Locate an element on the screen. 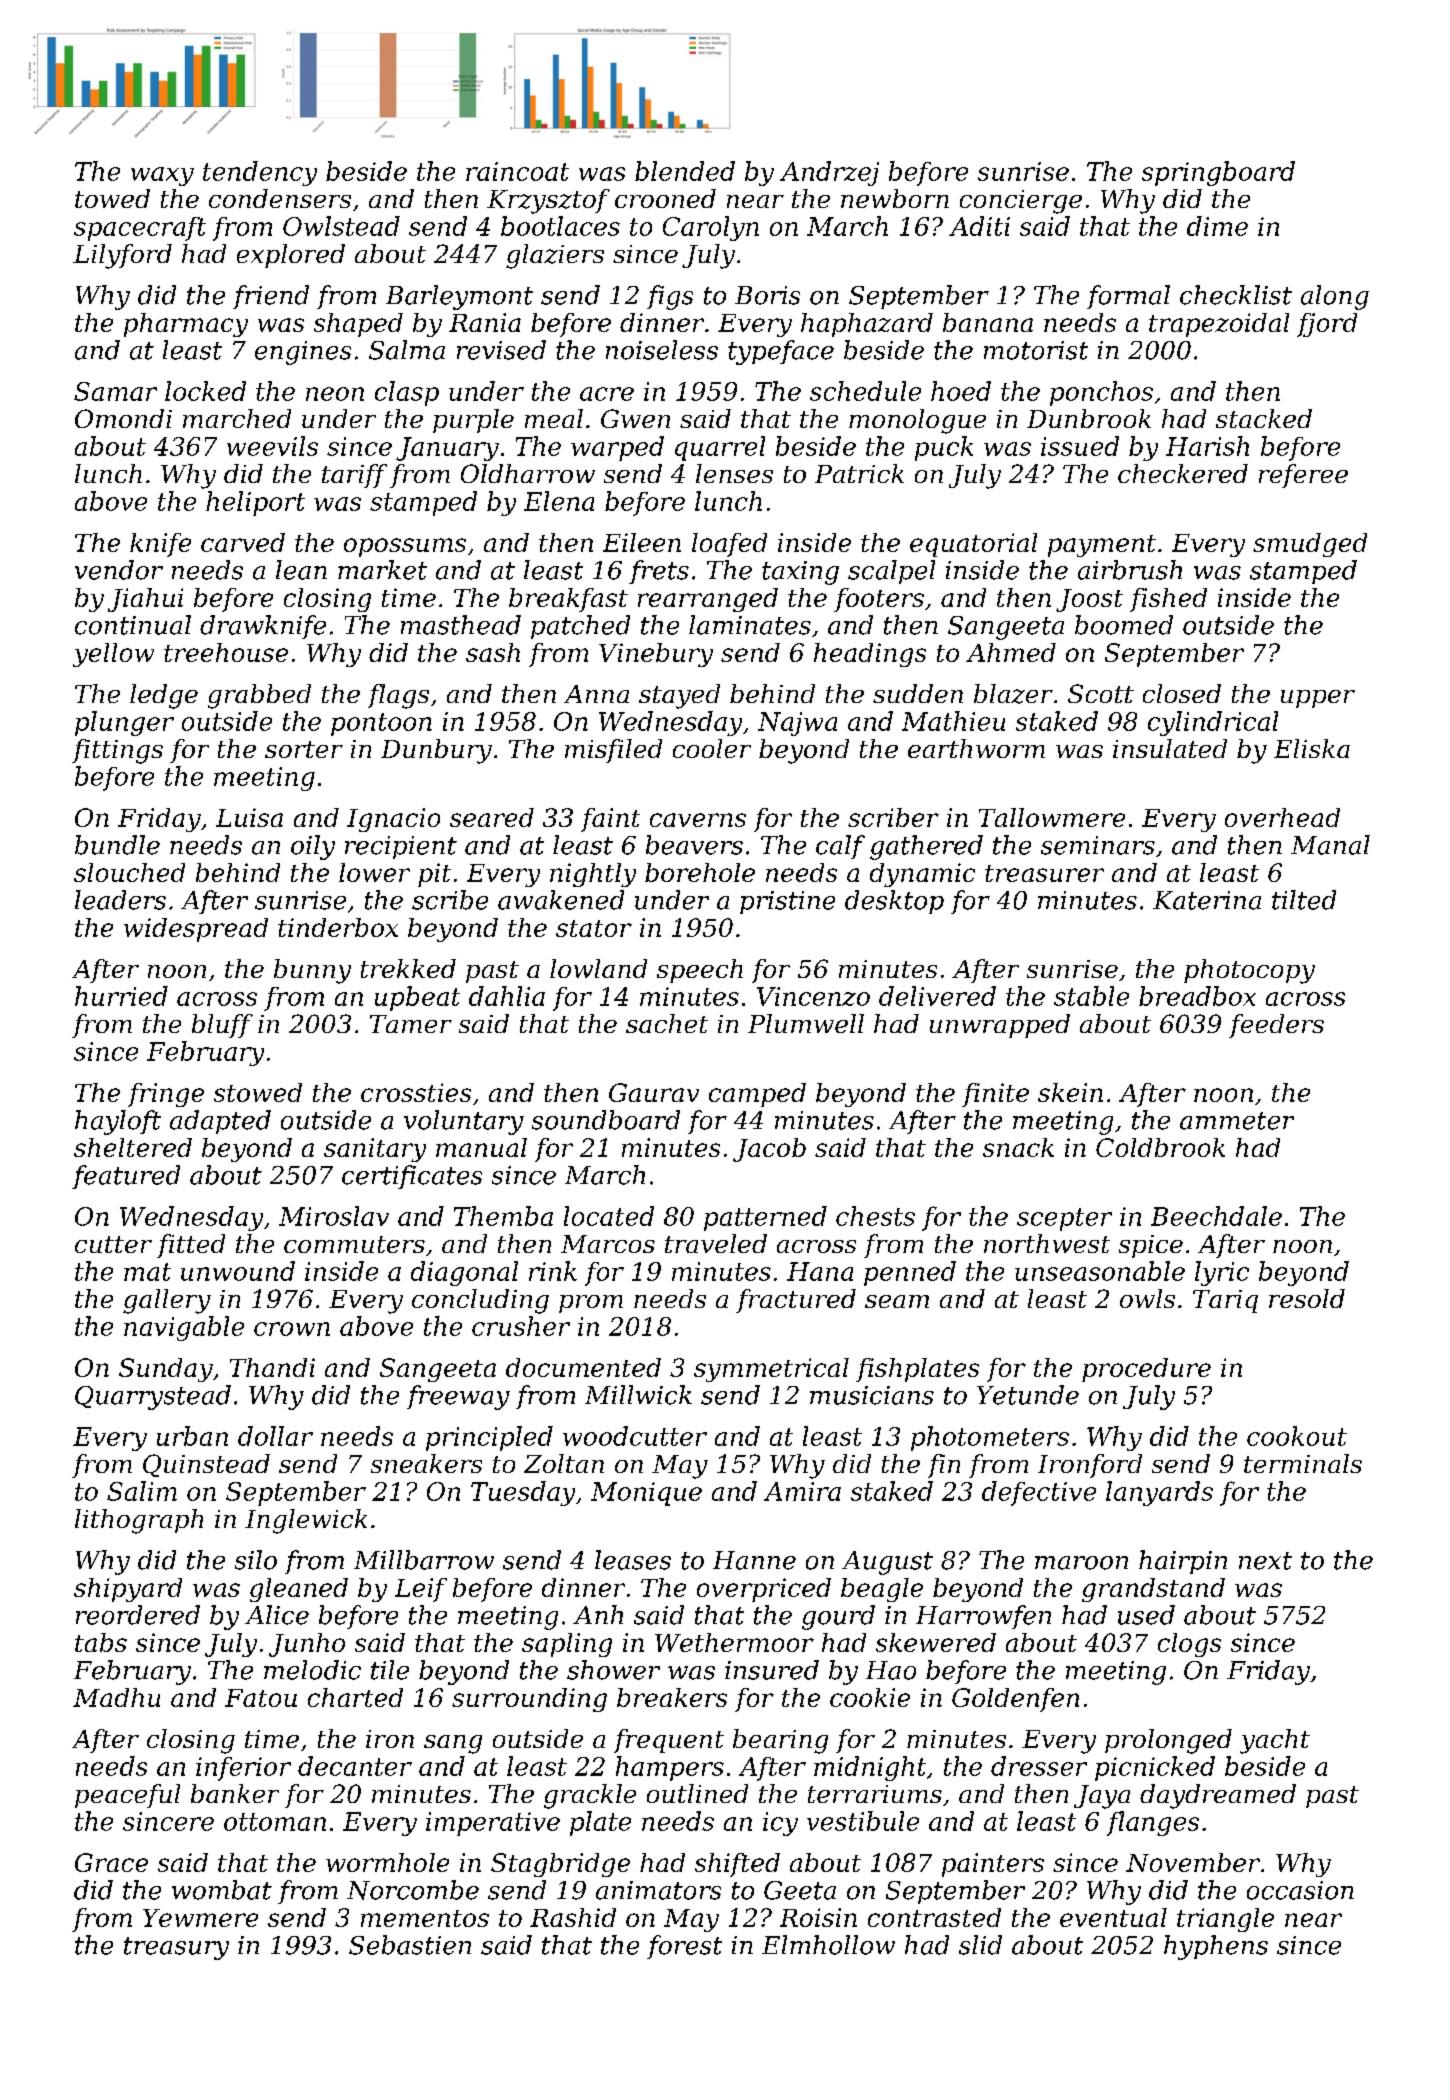  Eileen is located at coordinates (642, 542).
